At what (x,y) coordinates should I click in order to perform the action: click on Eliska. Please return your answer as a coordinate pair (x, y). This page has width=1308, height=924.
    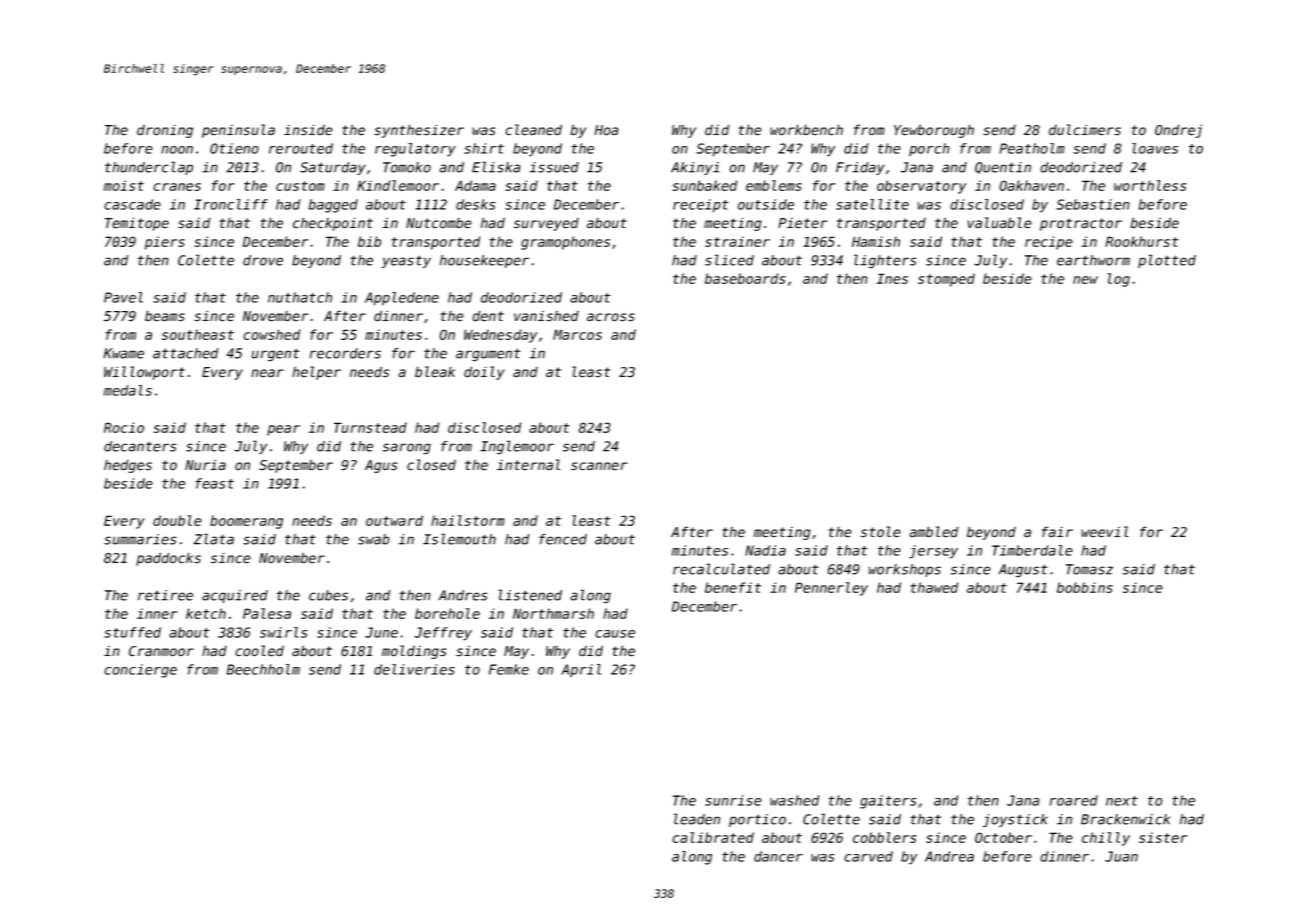
    Looking at the image, I should click on (496, 167).
